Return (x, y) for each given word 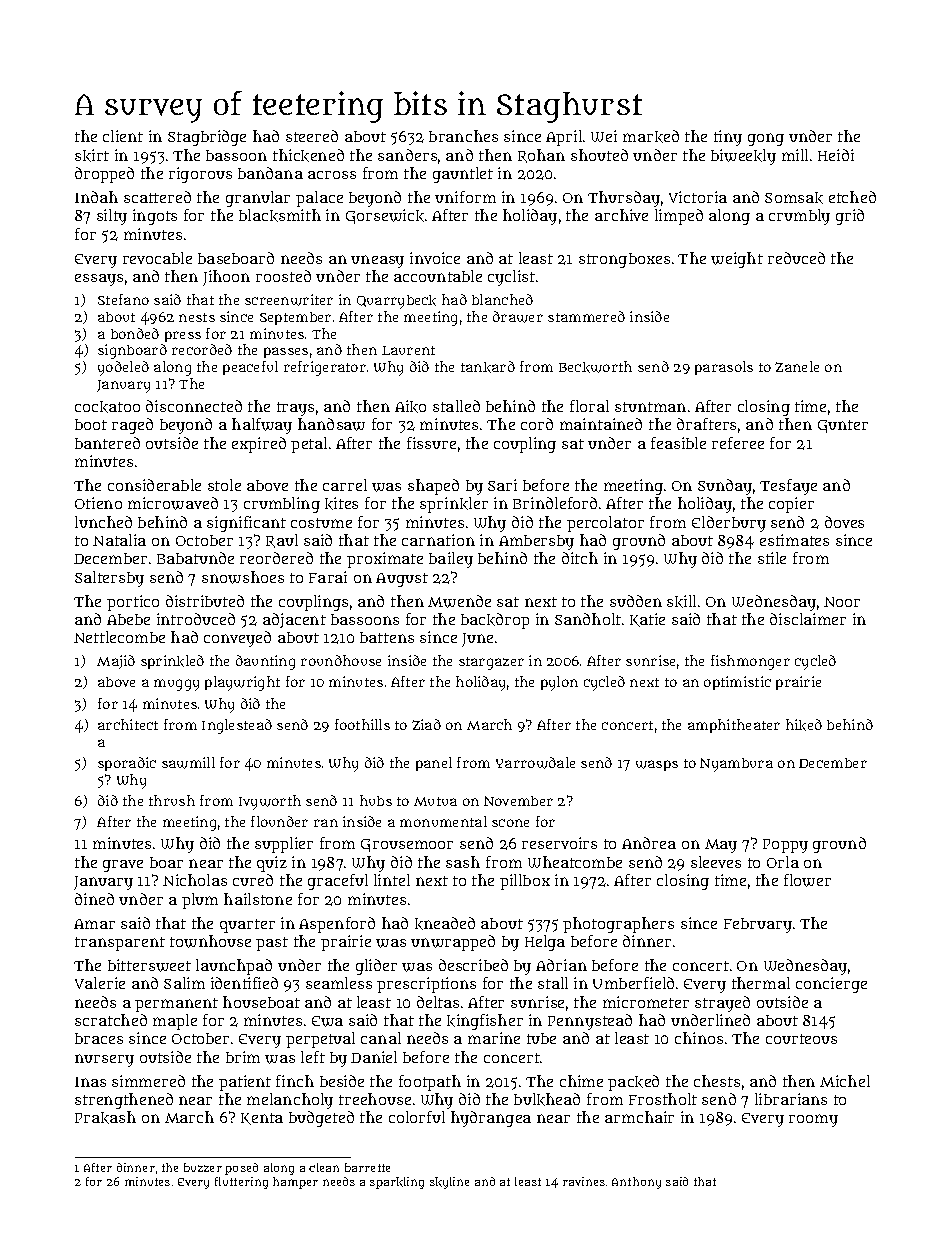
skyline (449, 1183)
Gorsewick (385, 216)
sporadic (127, 764)
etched (852, 197)
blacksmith (280, 215)
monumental (443, 821)
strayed (722, 1004)
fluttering (241, 1183)
